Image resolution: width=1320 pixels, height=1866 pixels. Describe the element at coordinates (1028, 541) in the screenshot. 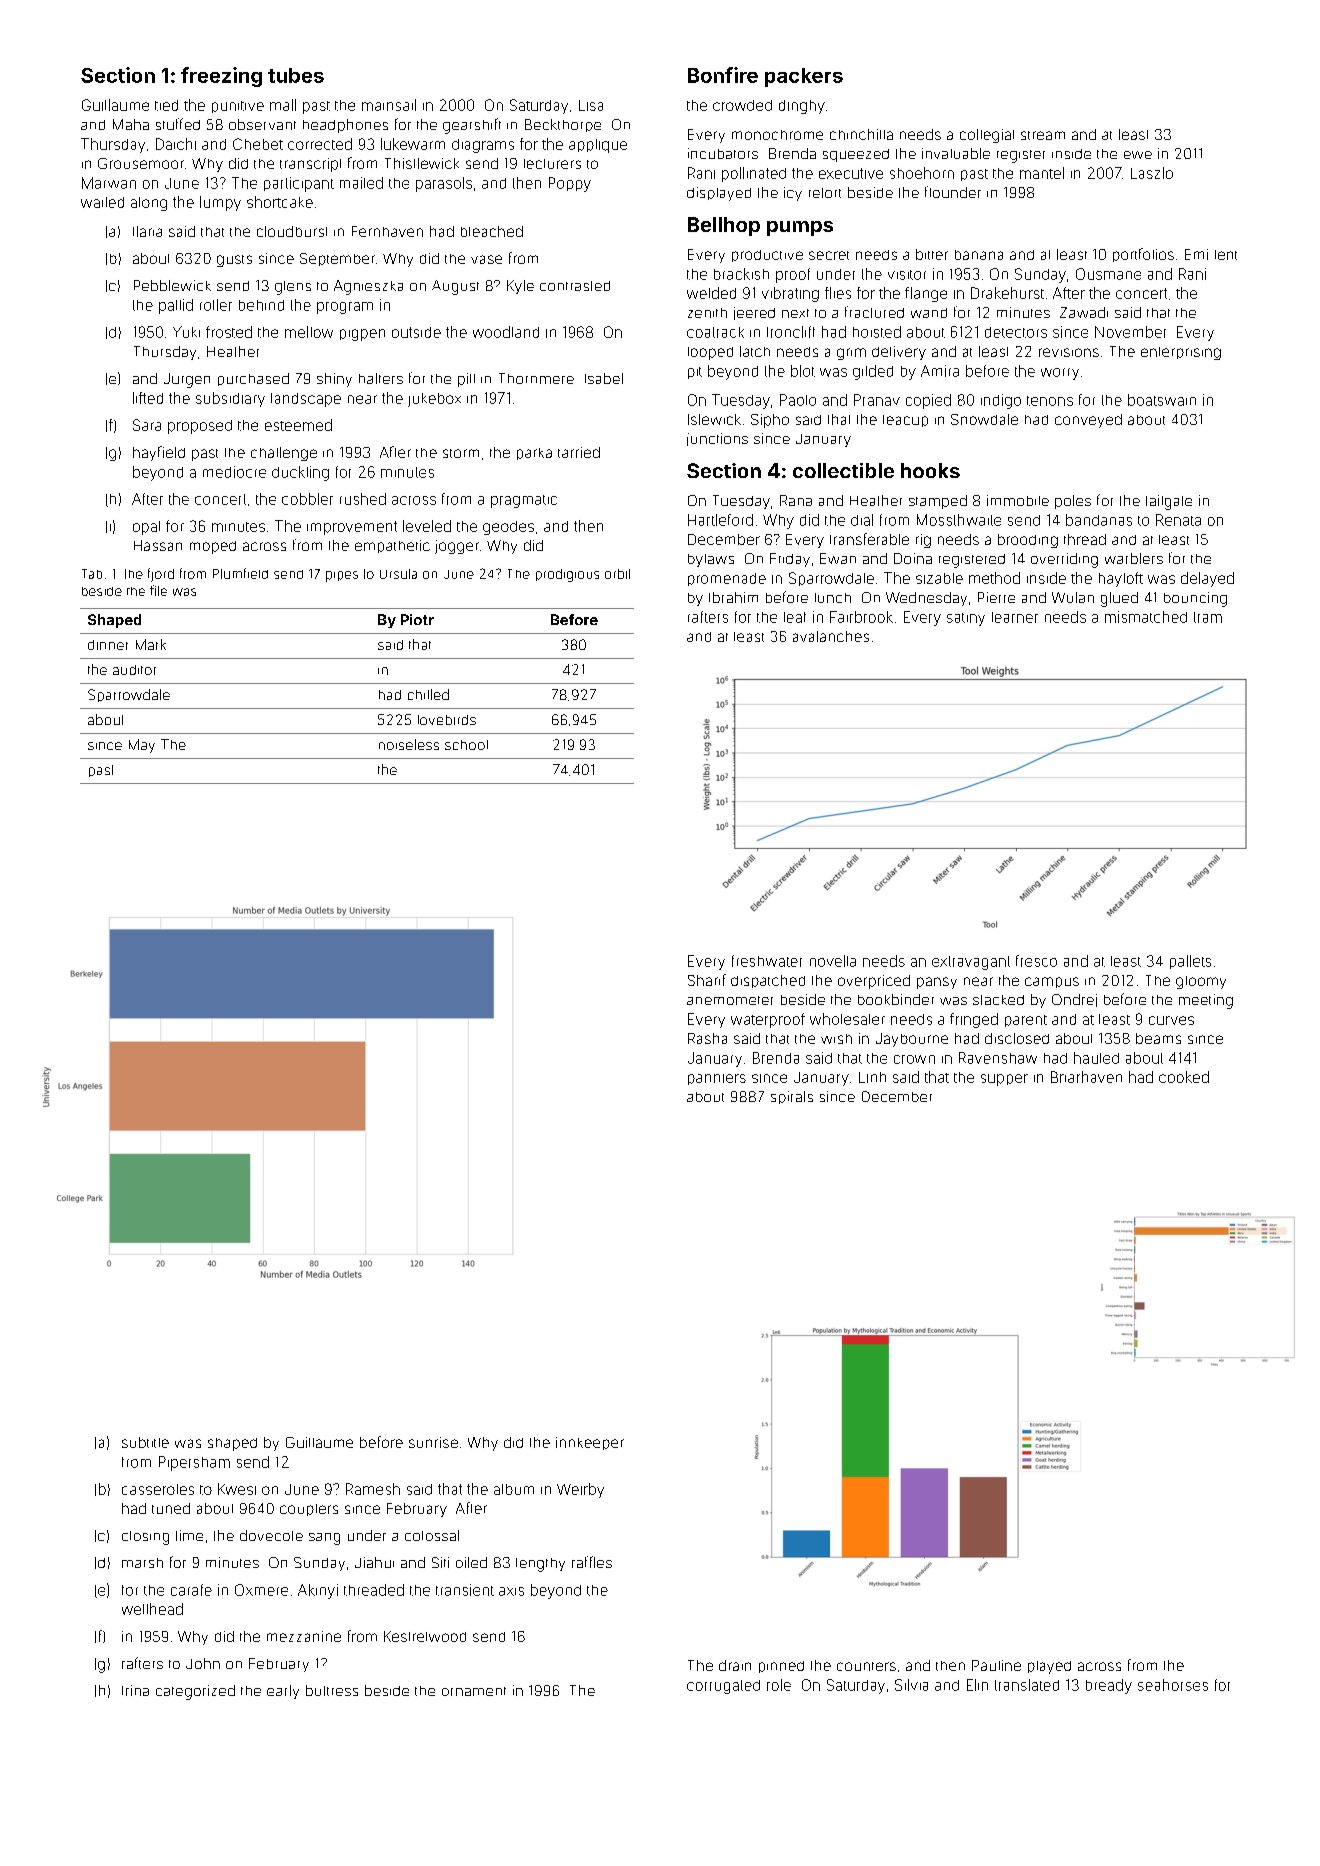

I see `brooding` at that location.
